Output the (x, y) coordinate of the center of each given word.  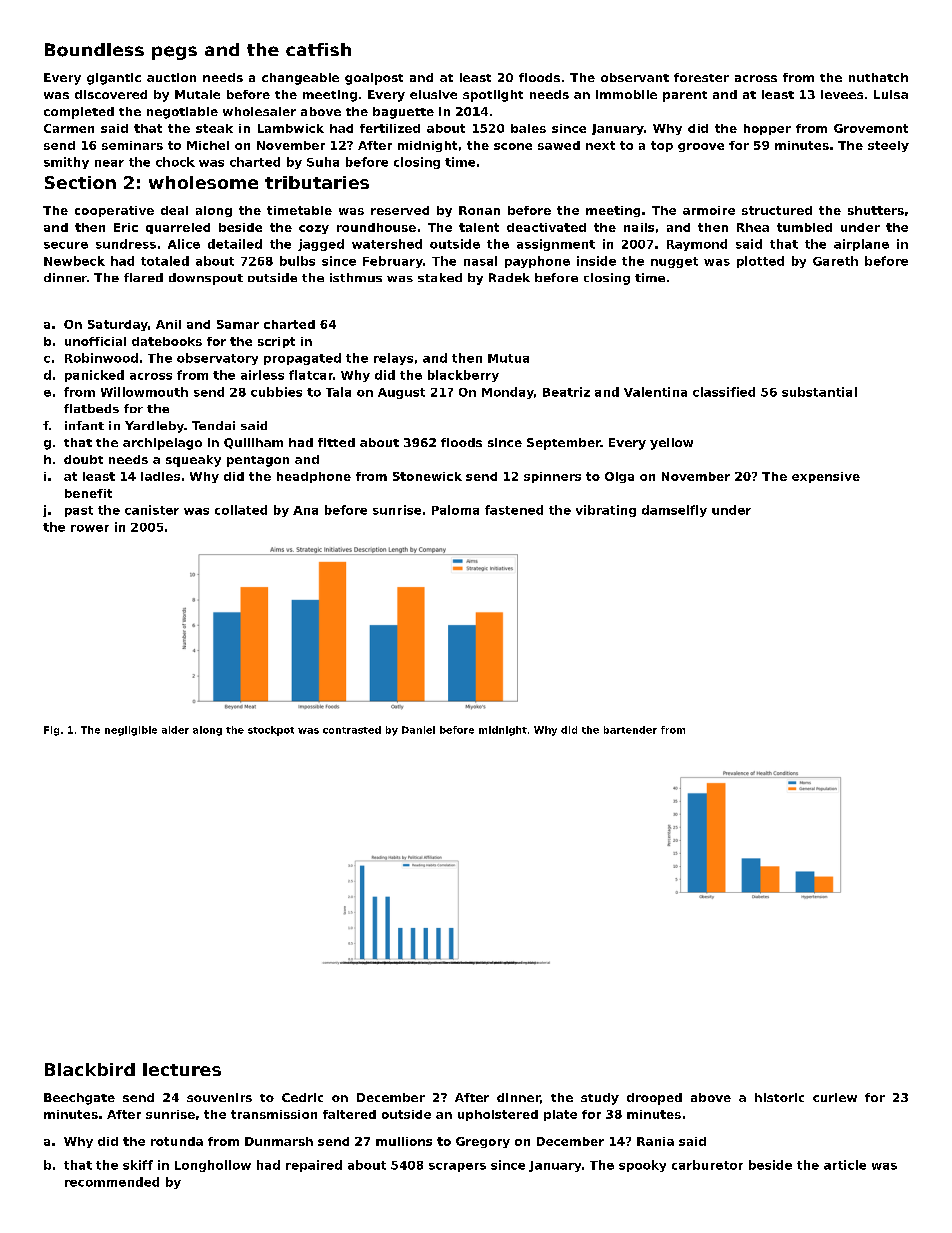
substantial (819, 392)
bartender (630, 730)
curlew (835, 1097)
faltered (349, 1114)
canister (152, 510)
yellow (671, 444)
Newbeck (74, 261)
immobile (626, 94)
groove (701, 147)
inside (596, 261)
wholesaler (259, 111)
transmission (274, 1114)
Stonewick (427, 476)
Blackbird (90, 1069)
